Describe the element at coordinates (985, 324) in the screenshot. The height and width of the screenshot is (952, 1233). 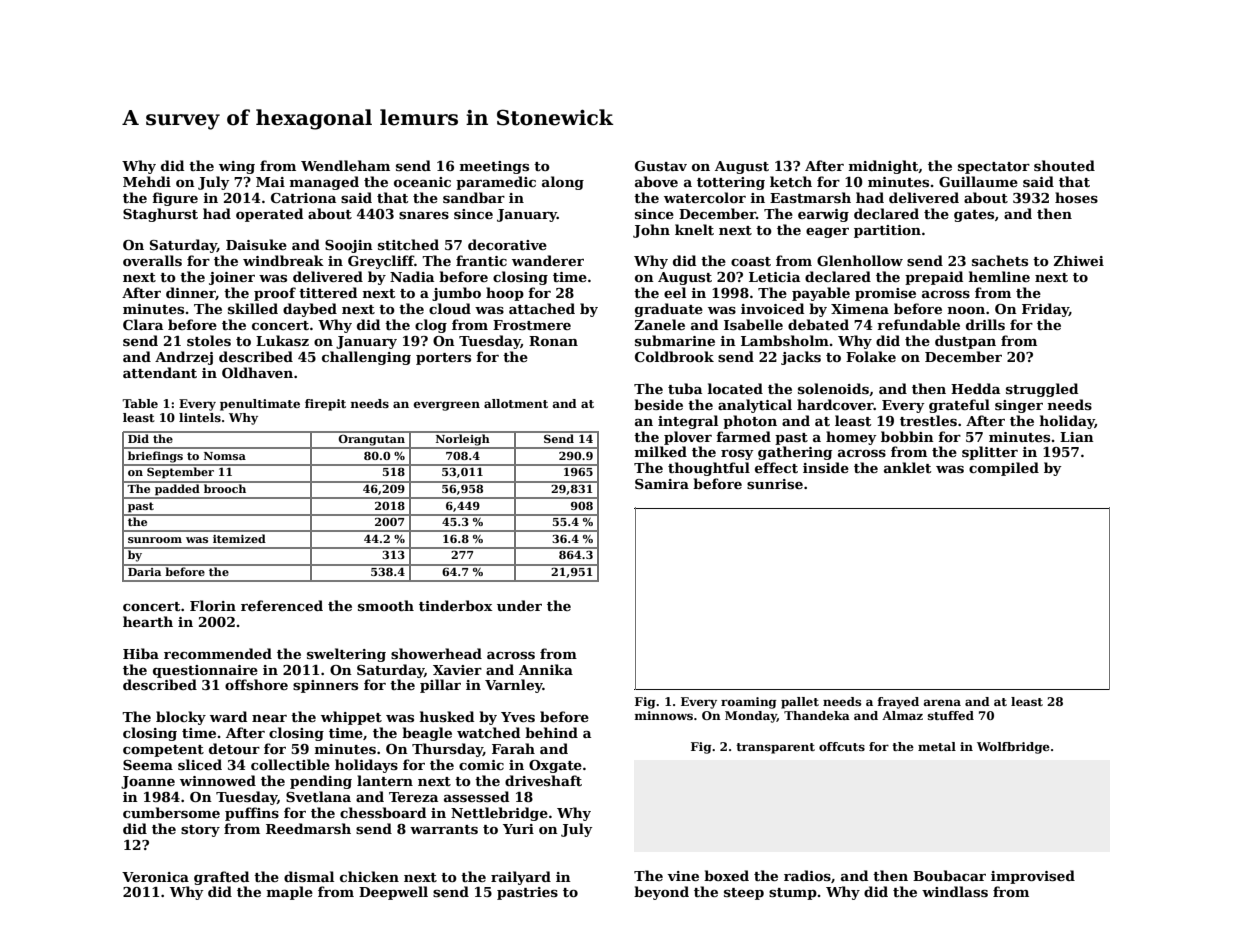
I see `drills` at that location.
